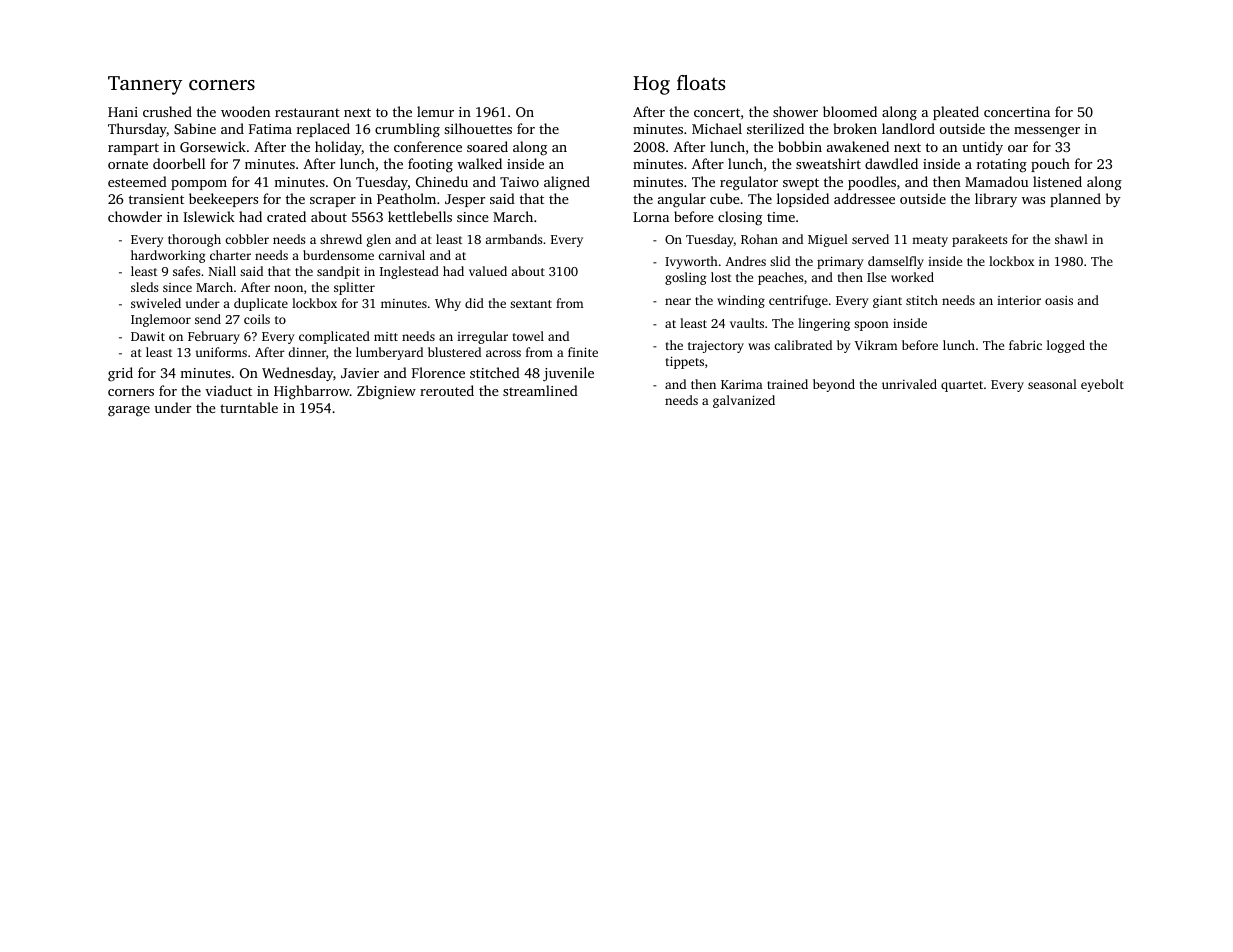 The width and height of the screenshot is (1233, 952). Describe the element at coordinates (465, 200) in the screenshot. I see `Jesper` at that location.
